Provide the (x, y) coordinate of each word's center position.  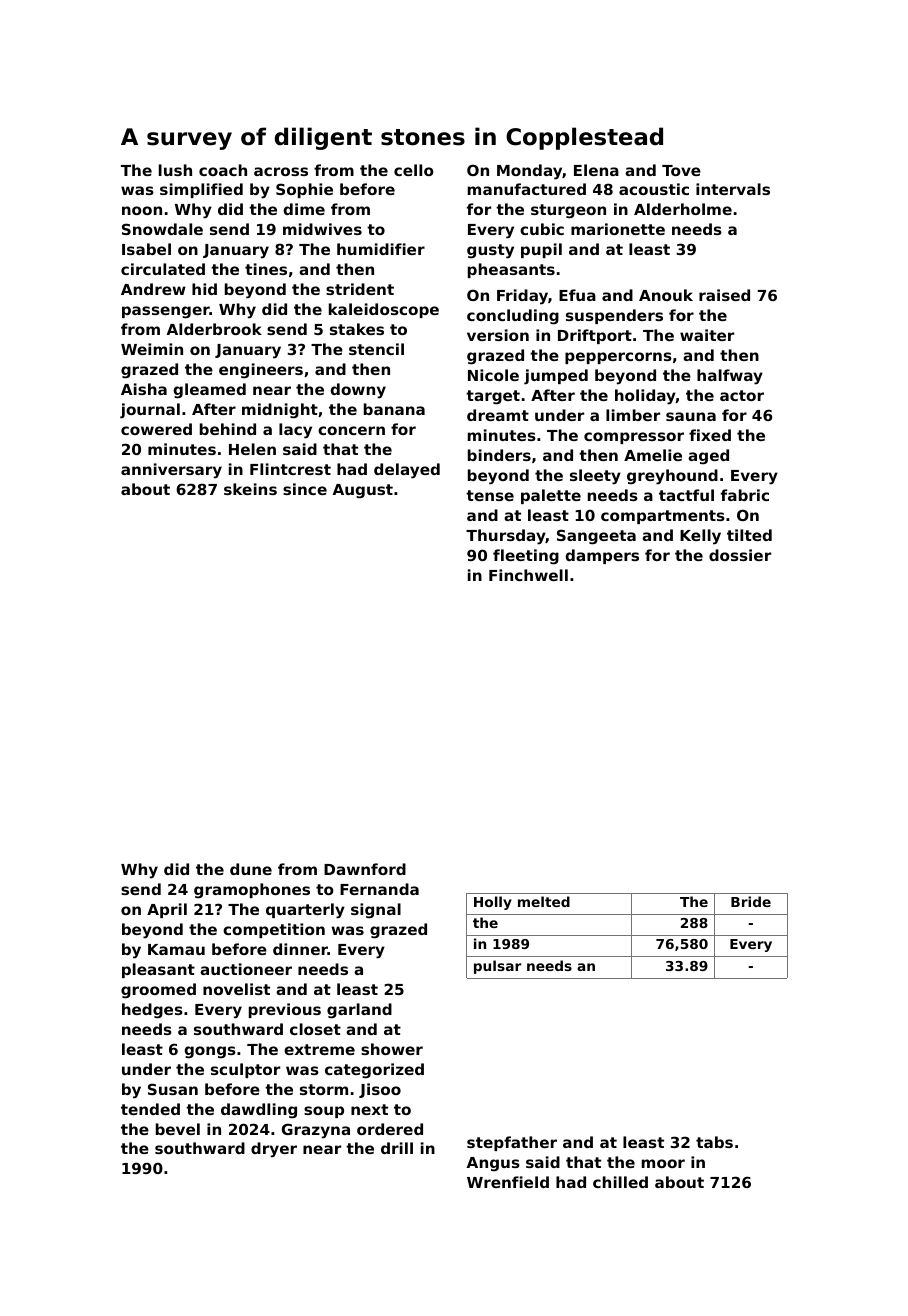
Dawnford (365, 869)
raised (724, 295)
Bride (751, 901)
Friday (522, 297)
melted (544, 901)
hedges (152, 1011)
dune (251, 869)
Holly (493, 903)
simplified (201, 190)
